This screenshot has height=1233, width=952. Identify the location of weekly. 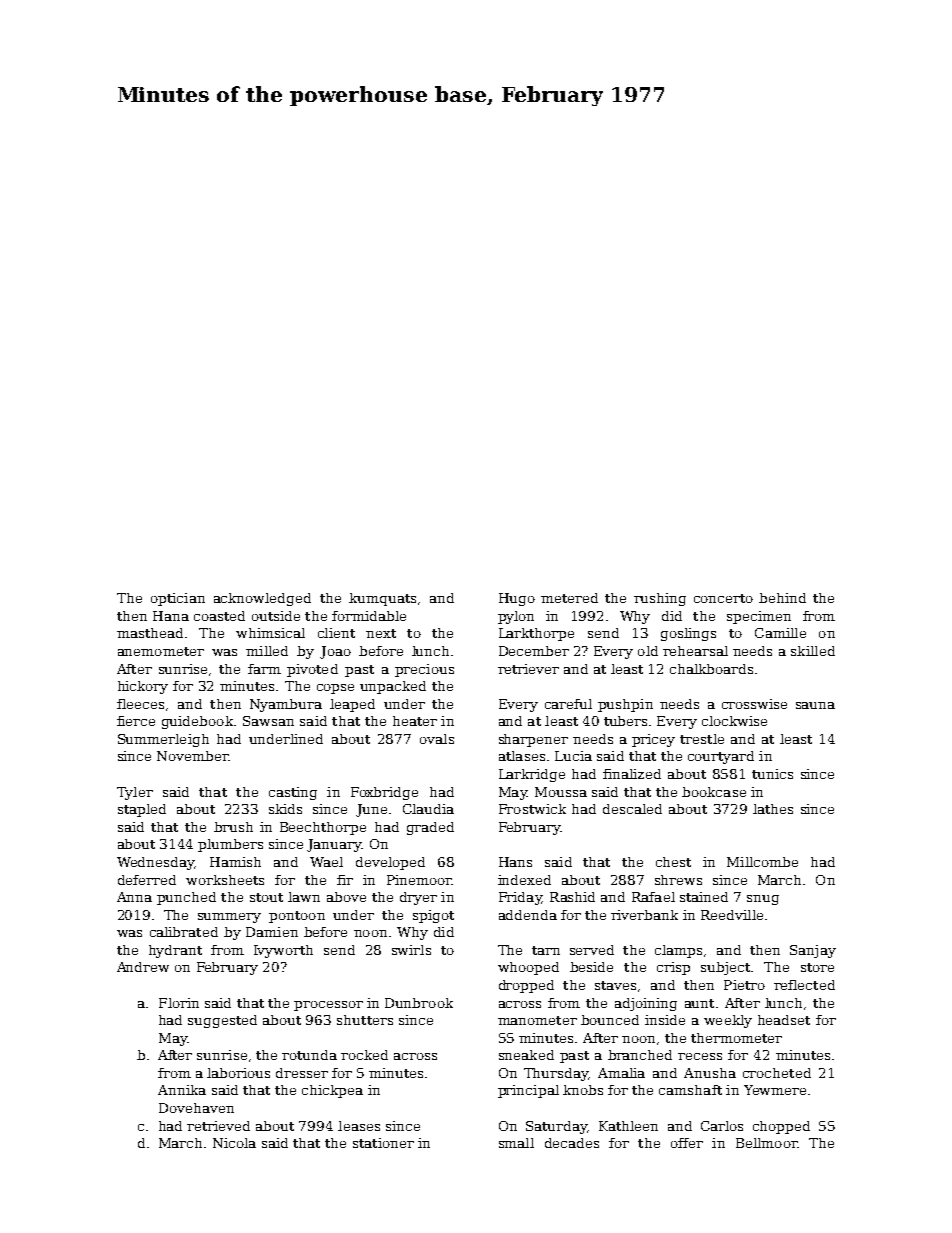
(728, 1021).
